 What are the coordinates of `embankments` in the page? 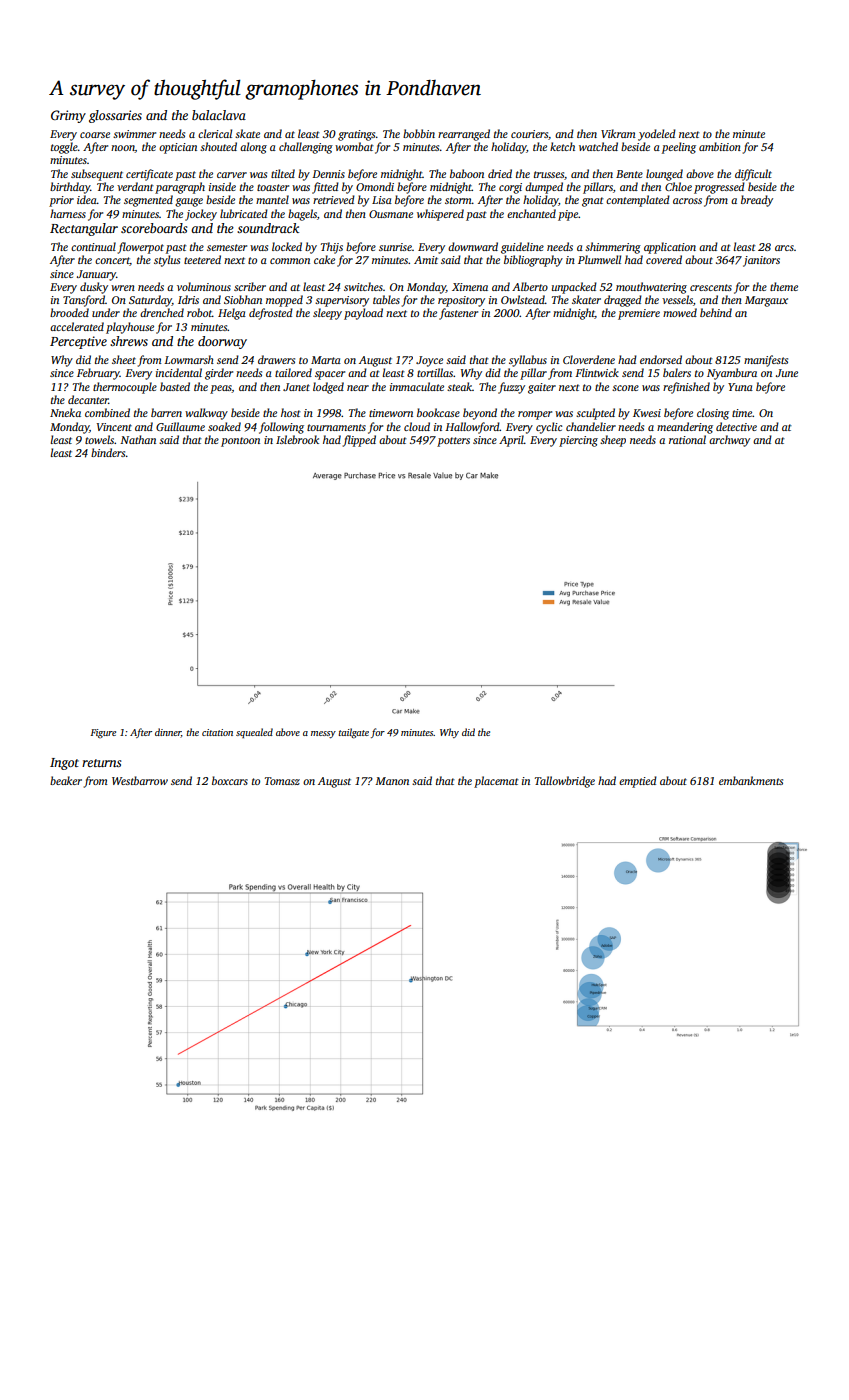 It's located at (751, 780).
